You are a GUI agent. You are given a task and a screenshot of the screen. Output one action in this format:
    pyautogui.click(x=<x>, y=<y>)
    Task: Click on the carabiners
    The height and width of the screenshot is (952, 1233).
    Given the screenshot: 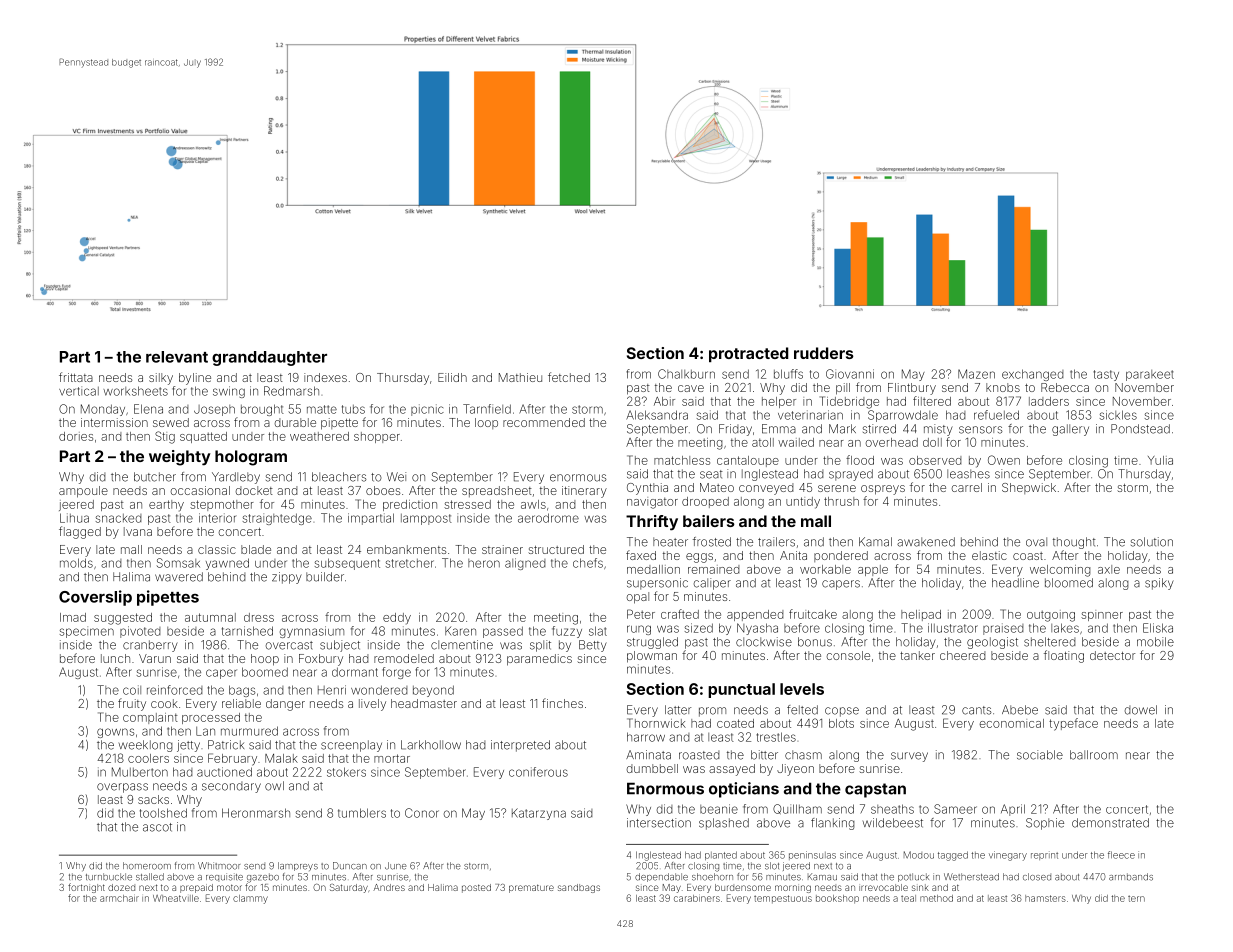 What is the action you would take?
    pyautogui.click(x=697, y=898)
